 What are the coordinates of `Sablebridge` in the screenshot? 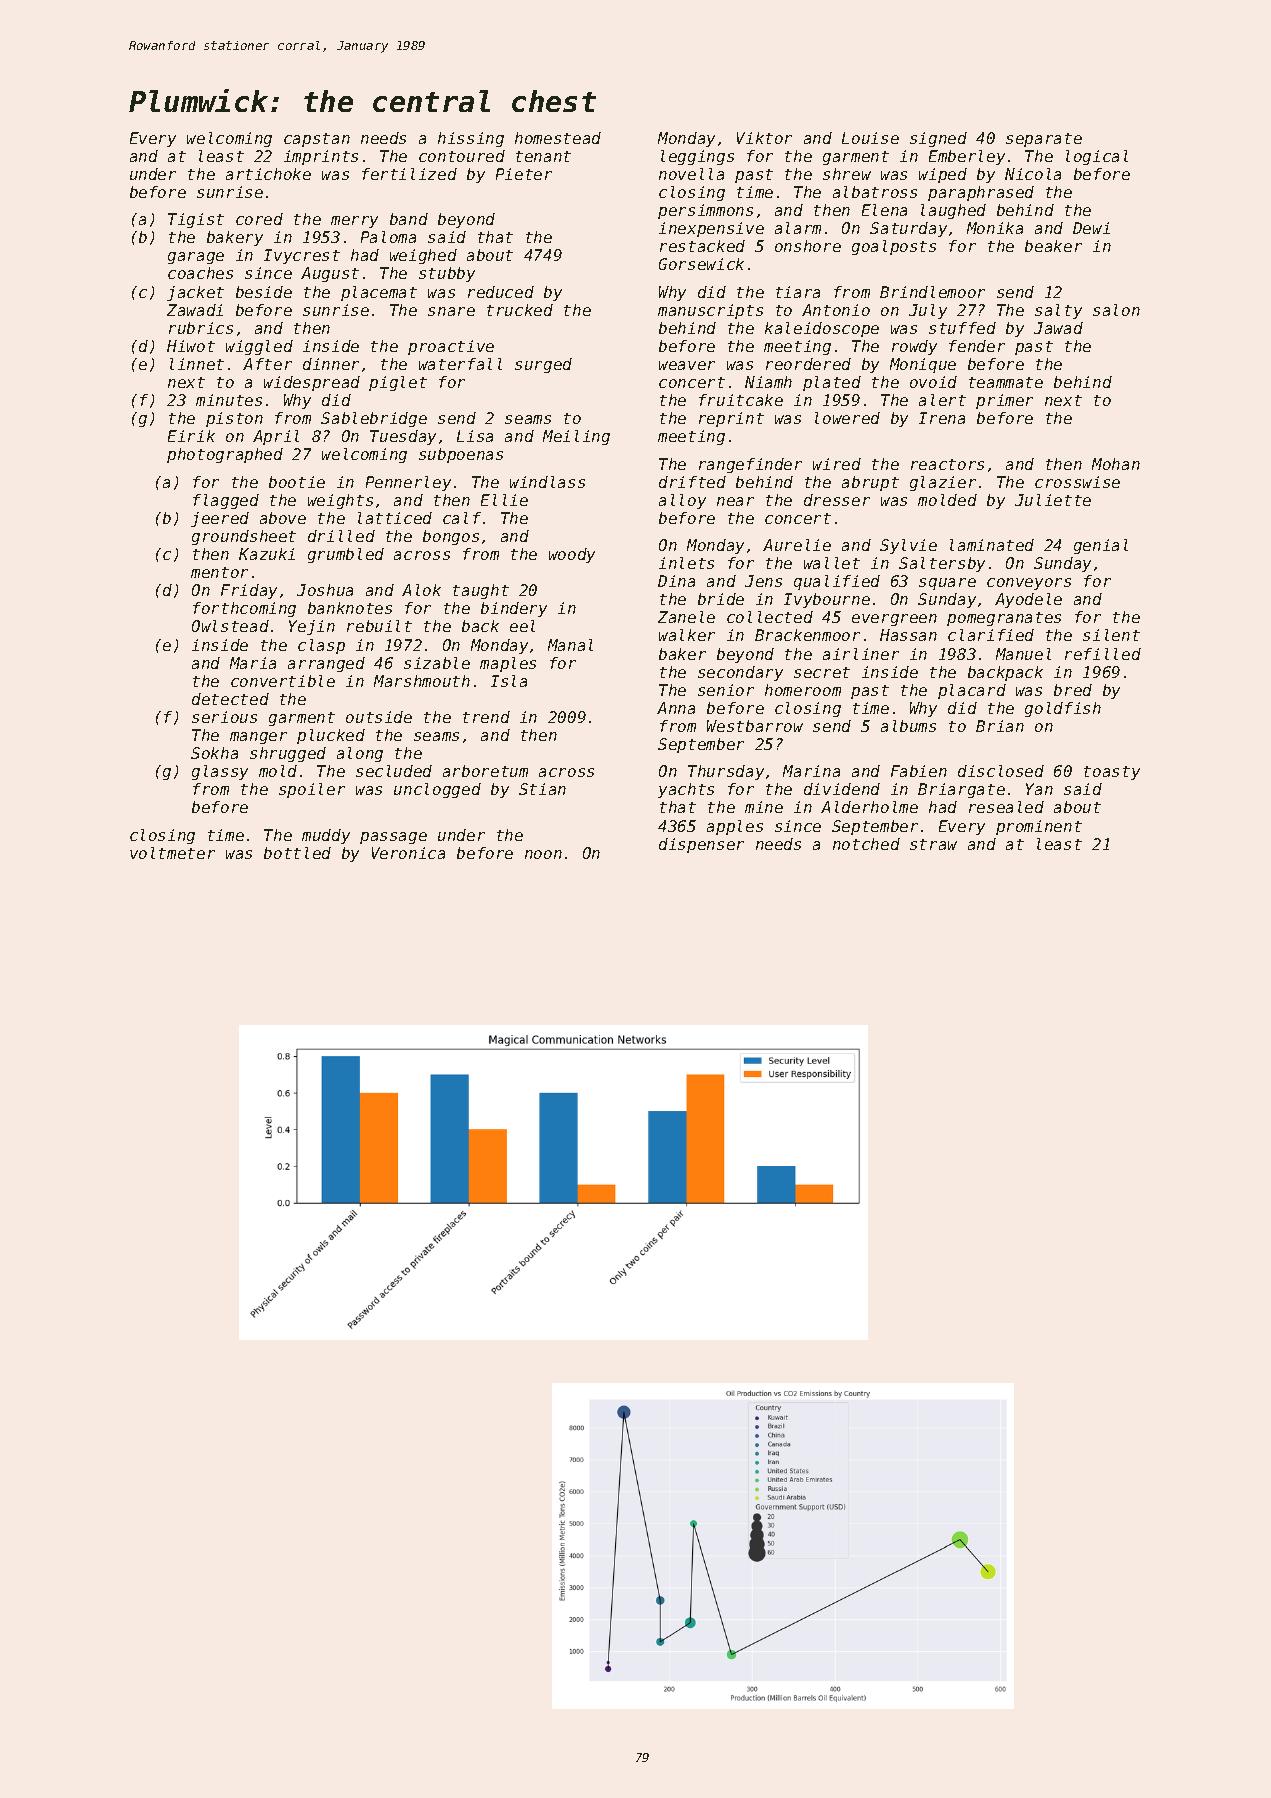 It's located at (374, 419).
